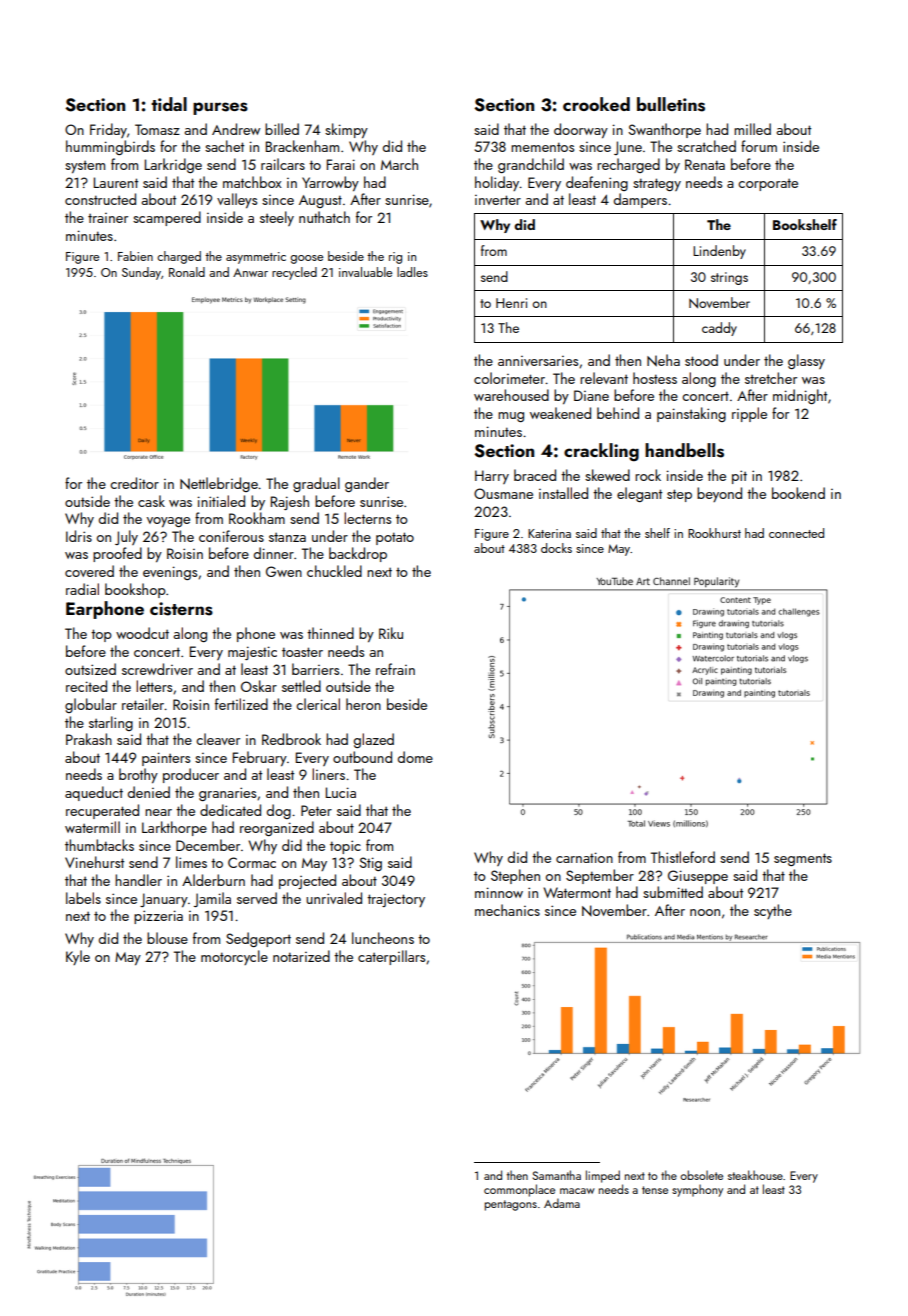 Image resolution: width=908 pixels, height=1316 pixels. I want to click on trainer, so click(108, 218).
